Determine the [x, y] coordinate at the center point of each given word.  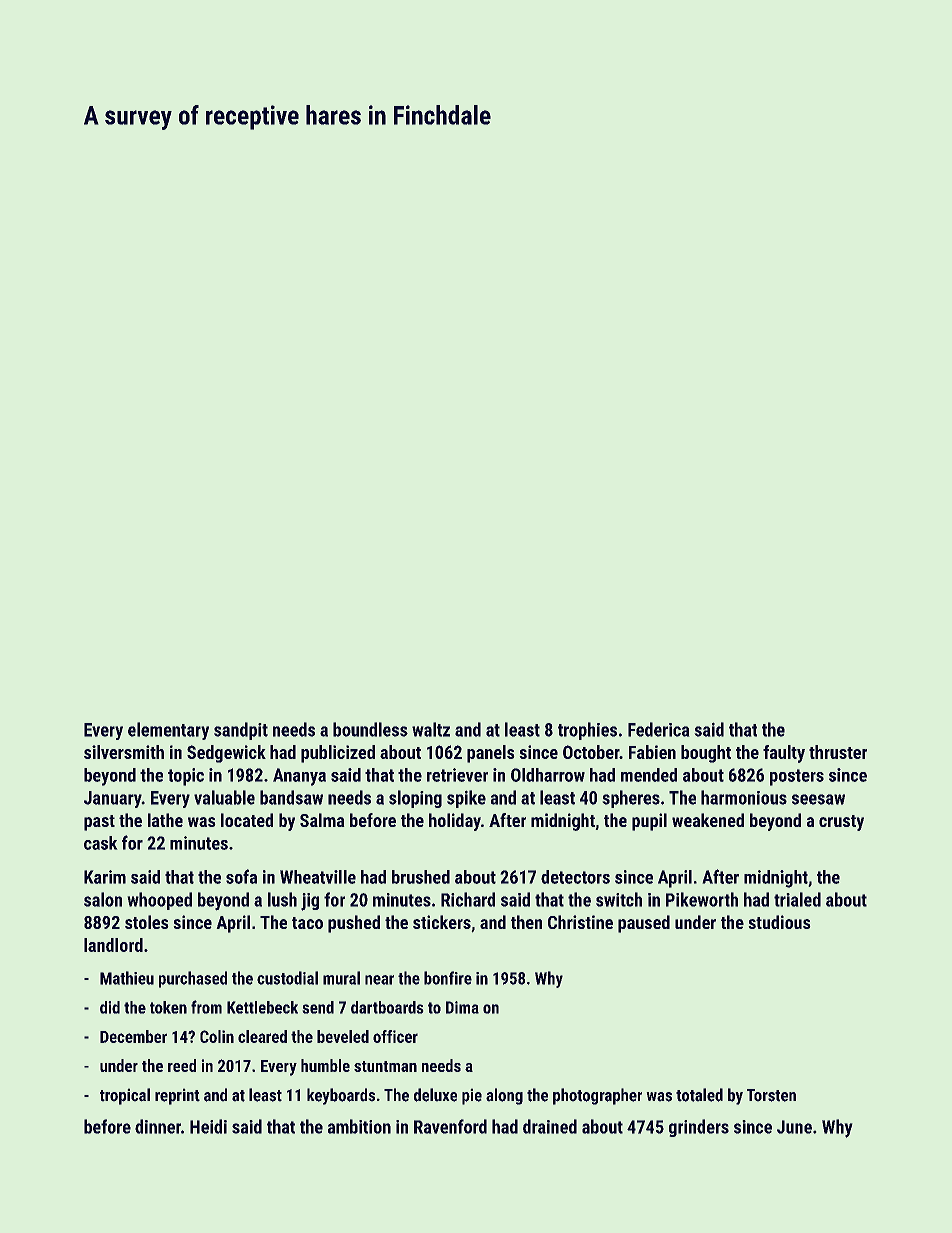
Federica [659, 729]
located [247, 820]
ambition [359, 1126]
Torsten [771, 1095]
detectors [575, 877]
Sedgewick [226, 754]
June [794, 1127]
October [591, 752]
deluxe [435, 1095]
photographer [597, 1096]
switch [619, 899]
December [133, 1036]
